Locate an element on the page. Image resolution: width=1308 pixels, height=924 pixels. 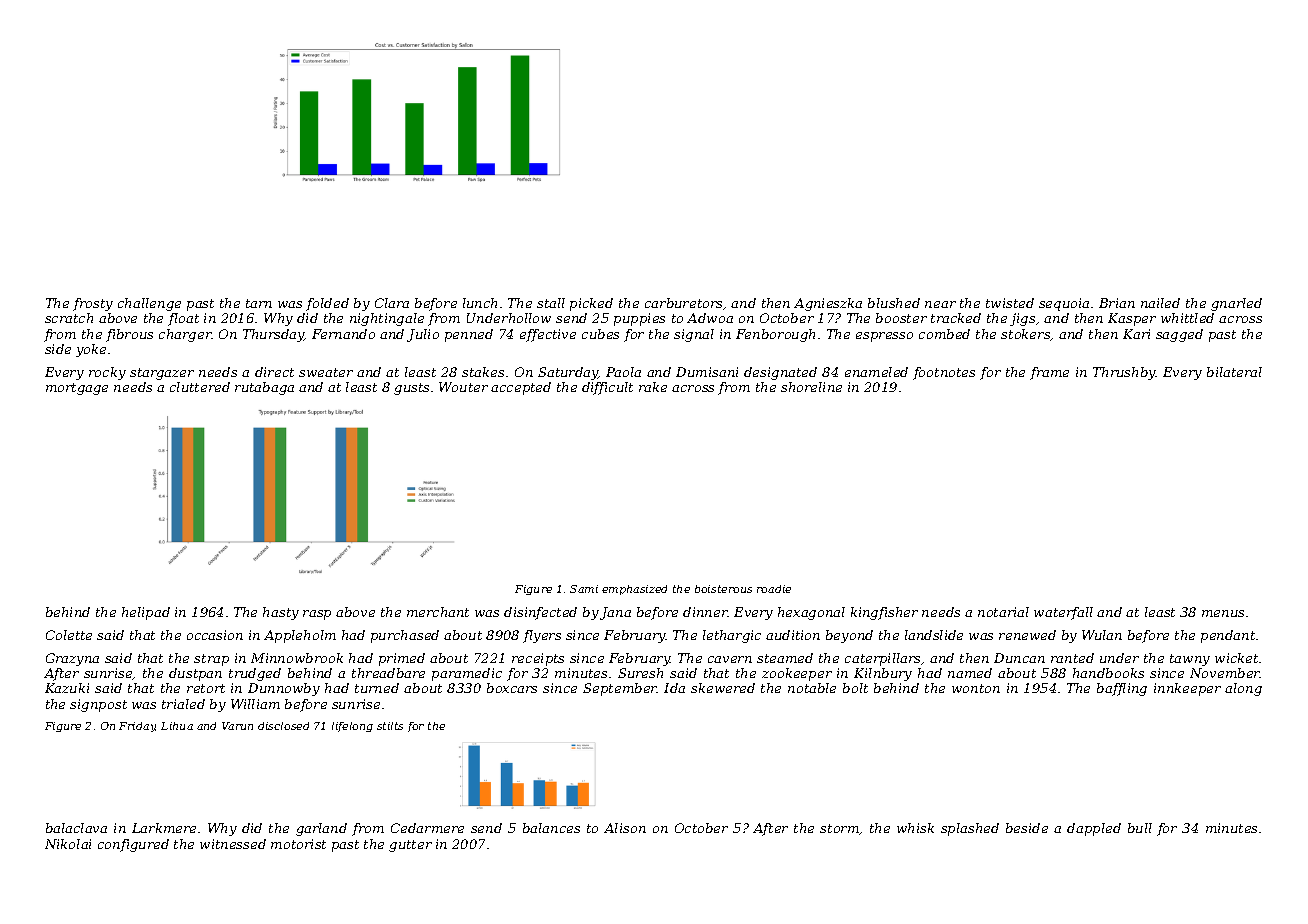
purchased is located at coordinates (405, 636).
